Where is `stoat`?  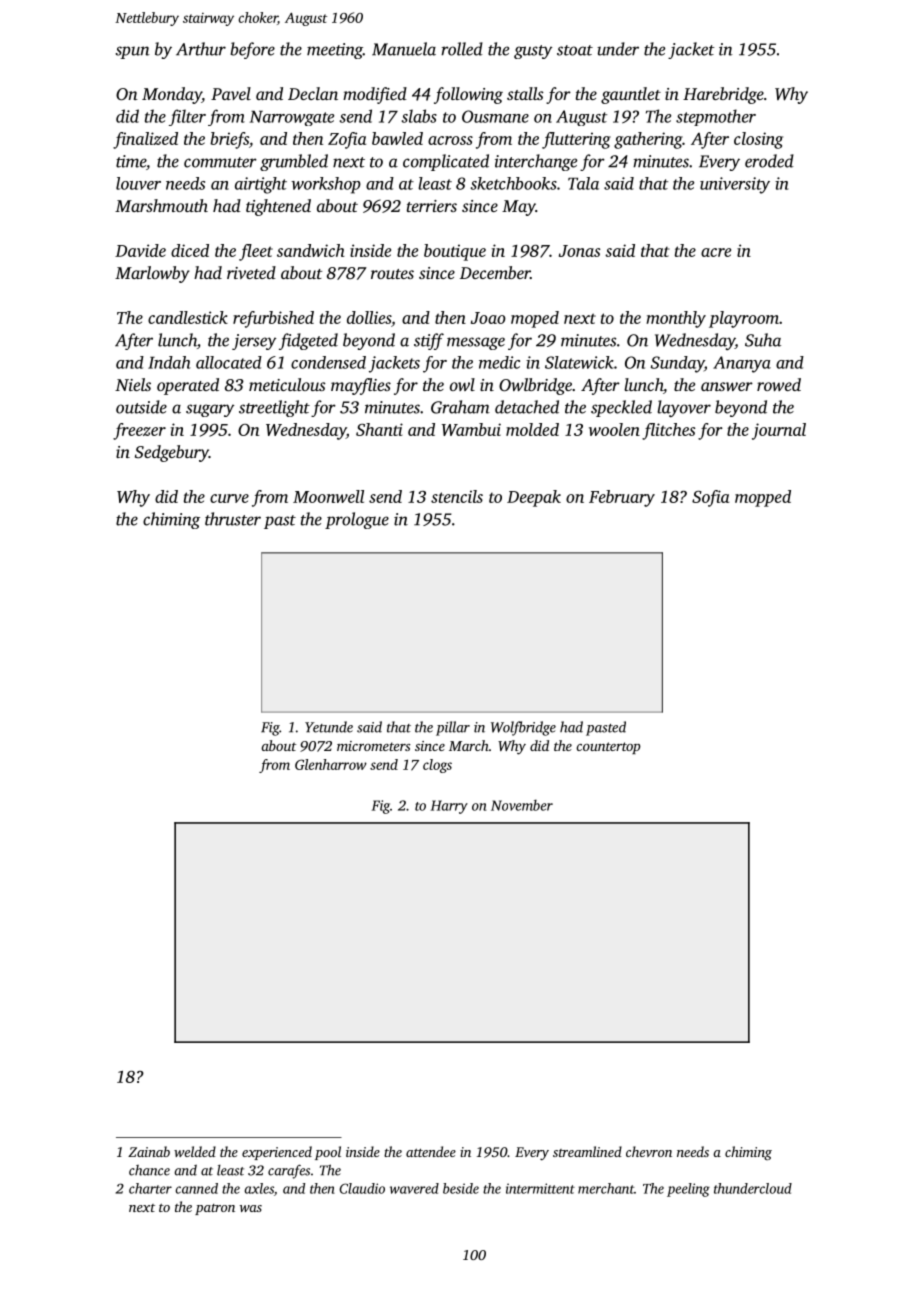 stoat is located at coordinates (575, 50).
